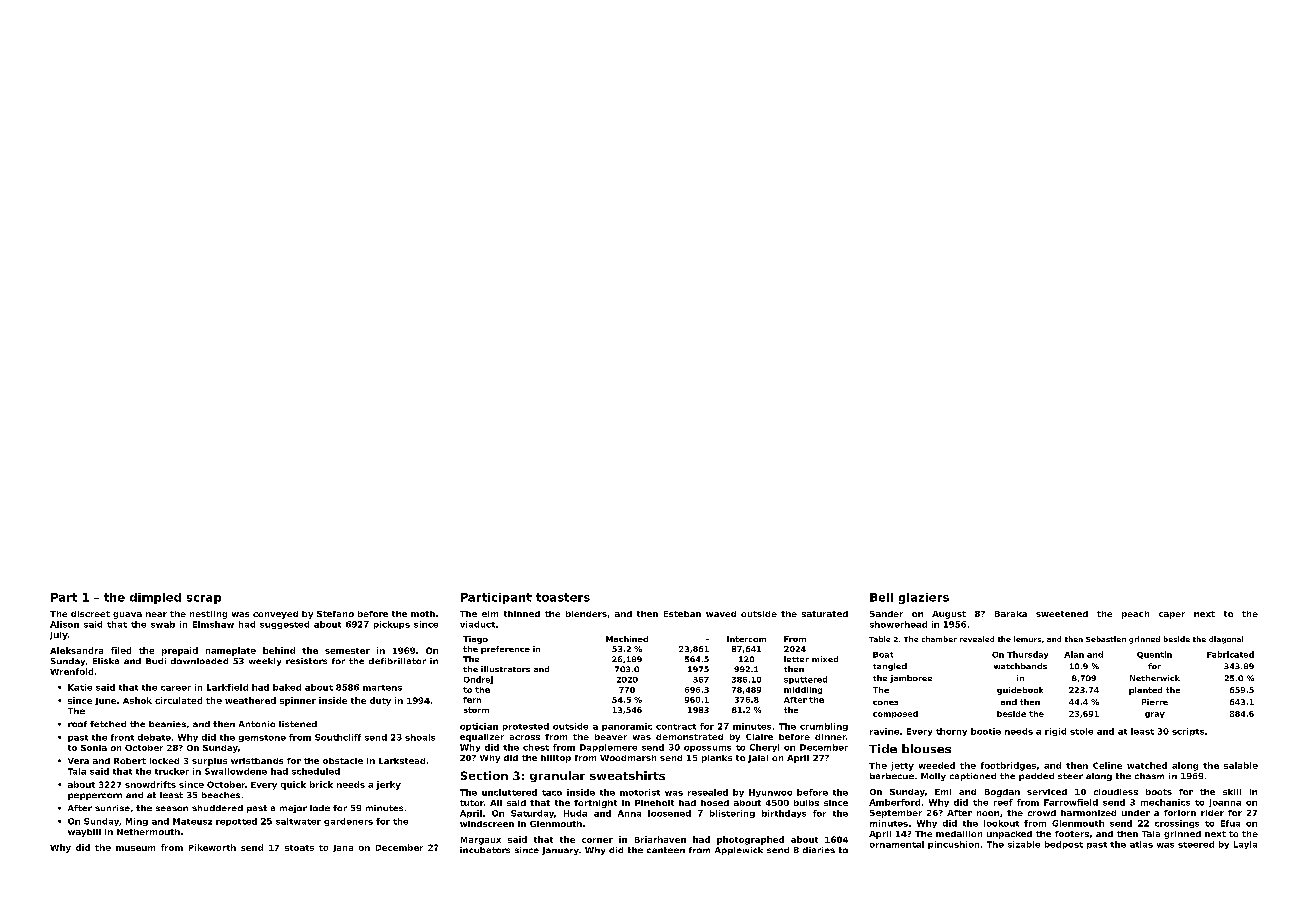 Image resolution: width=1308 pixels, height=924 pixels. I want to click on salable, so click(1241, 765).
